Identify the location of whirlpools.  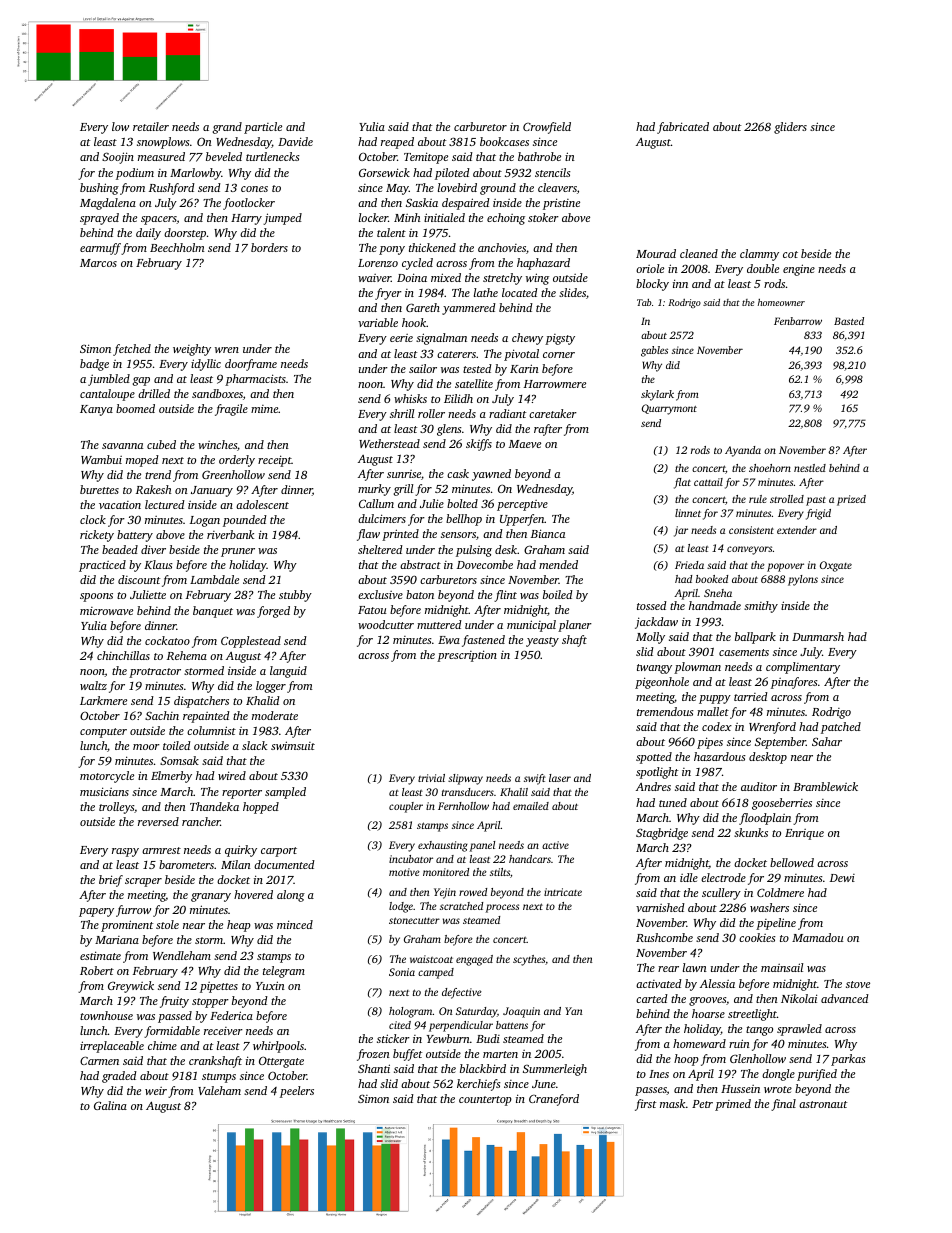
(278, 1047).
